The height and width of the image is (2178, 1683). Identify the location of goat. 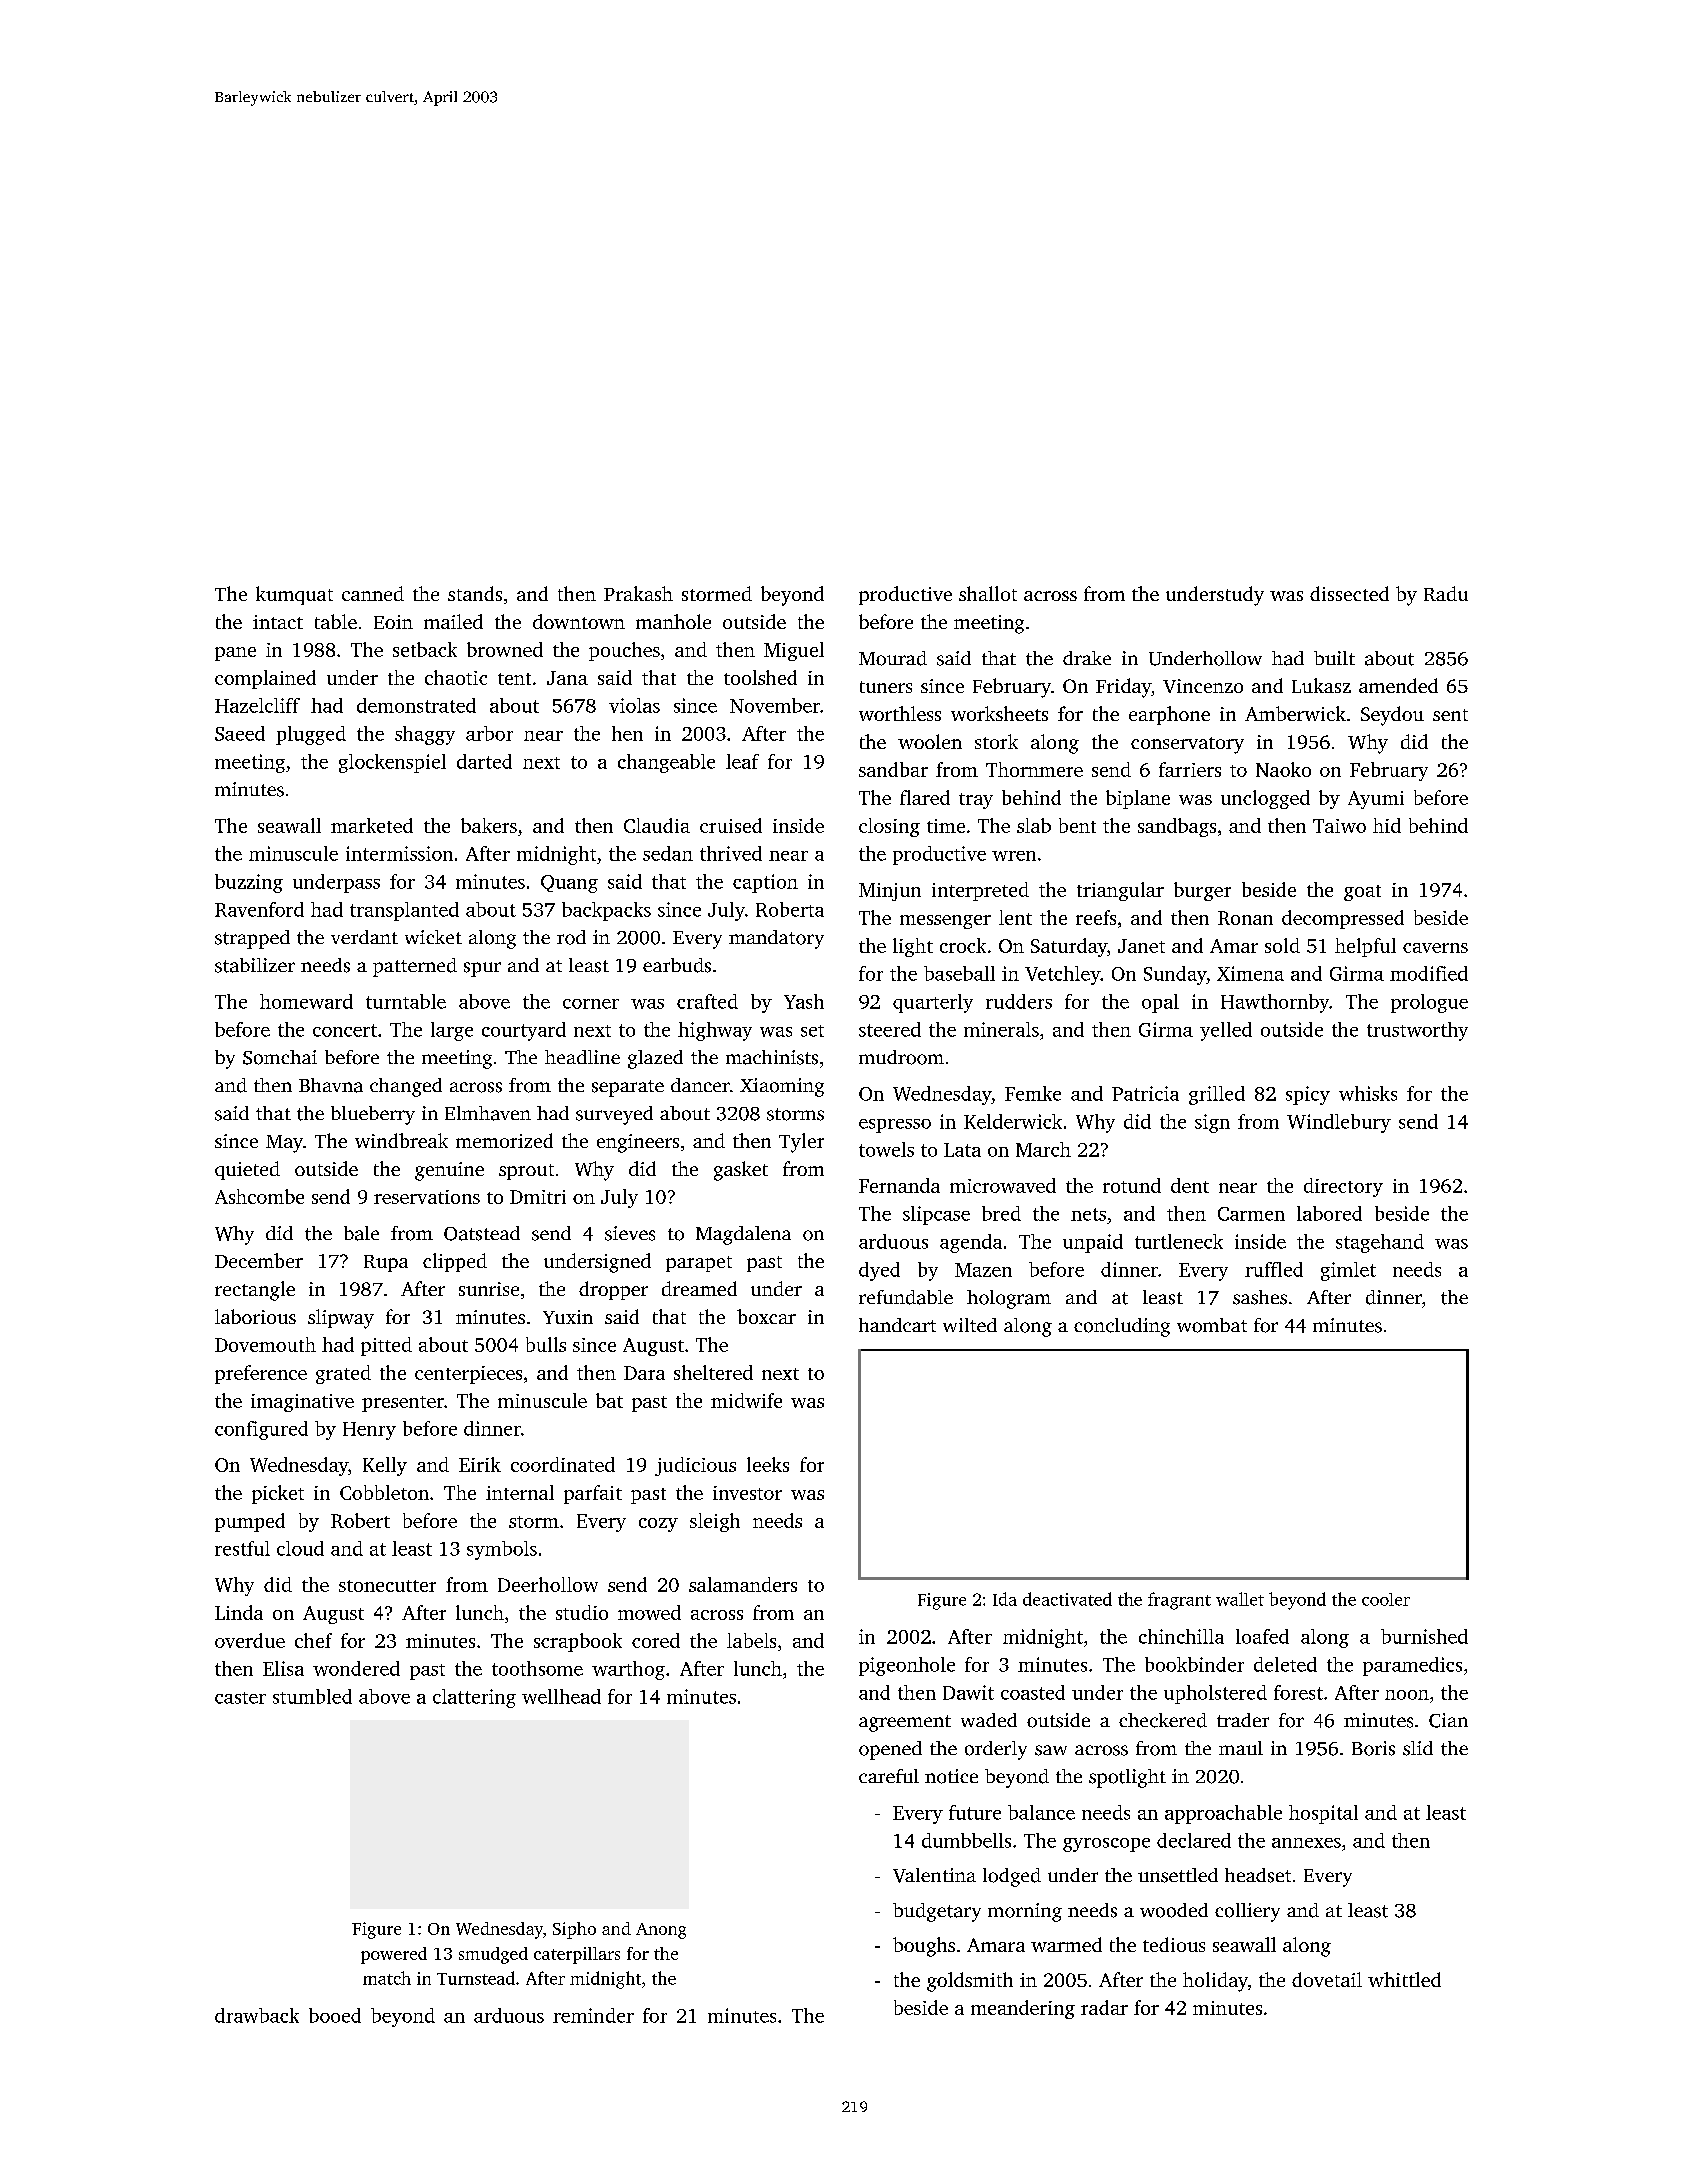
(1362, 893).
